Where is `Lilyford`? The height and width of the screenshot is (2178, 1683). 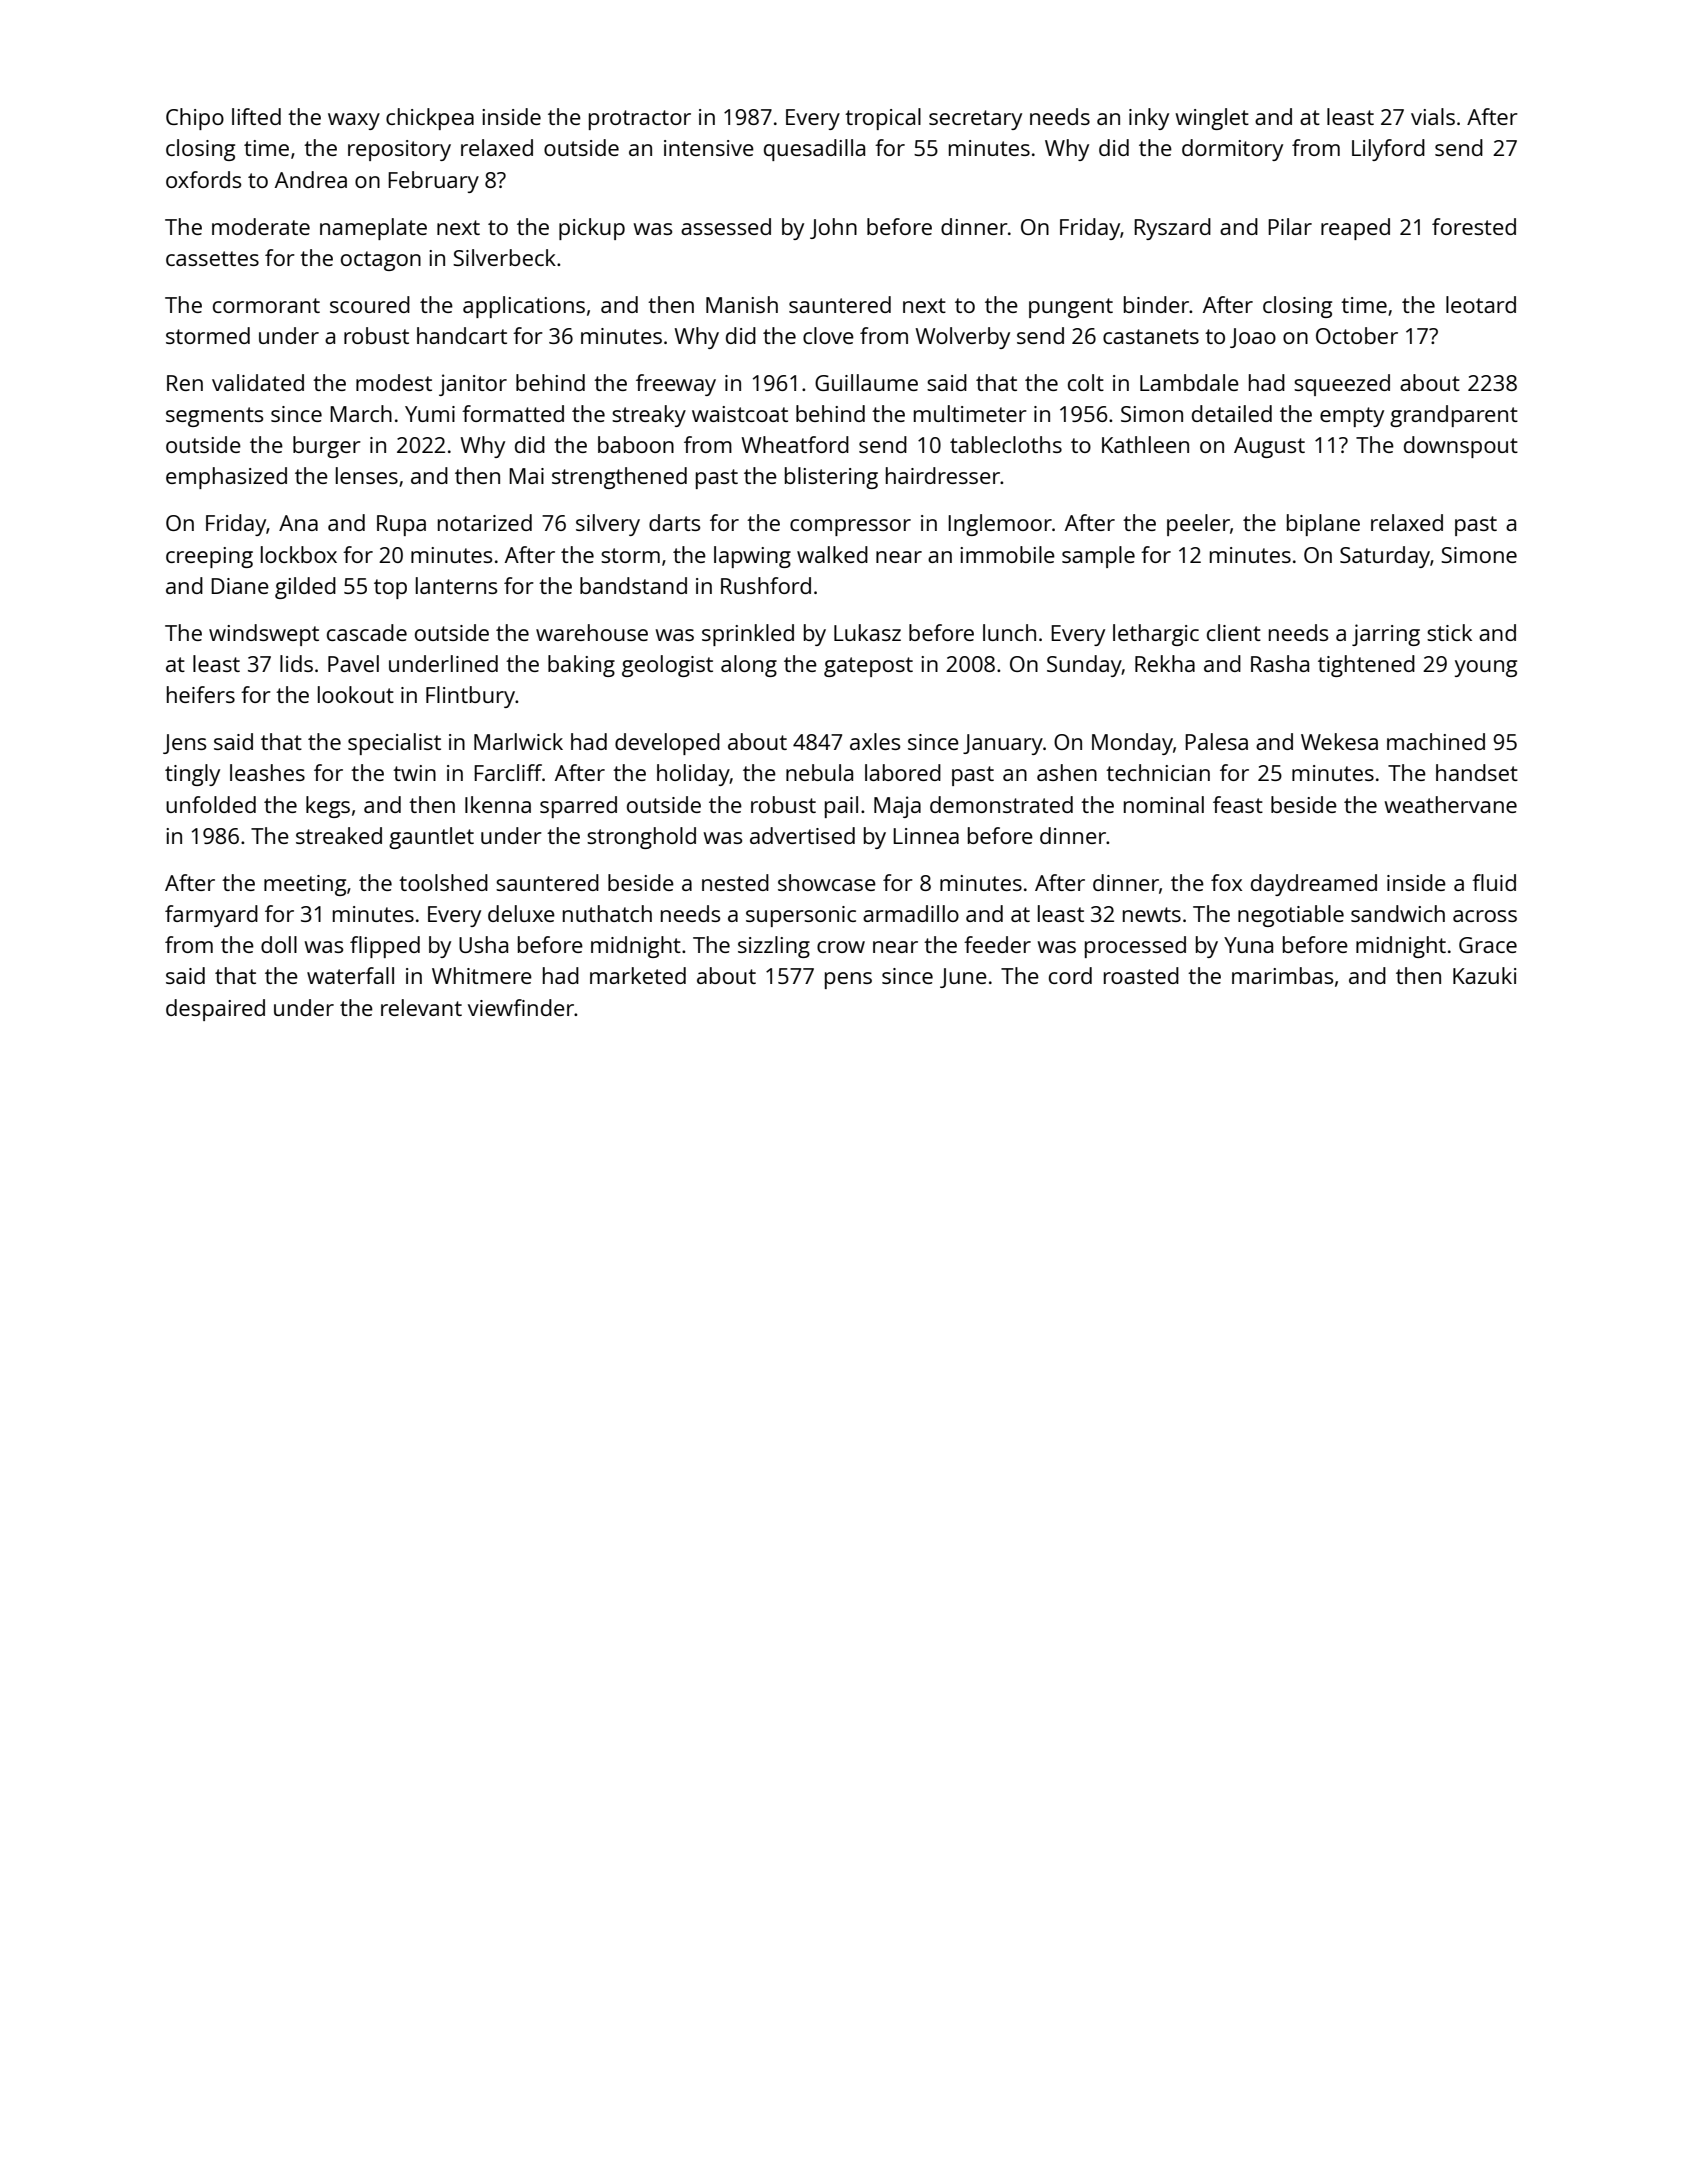
Lilyford is located at coordinates (1388, 150).
